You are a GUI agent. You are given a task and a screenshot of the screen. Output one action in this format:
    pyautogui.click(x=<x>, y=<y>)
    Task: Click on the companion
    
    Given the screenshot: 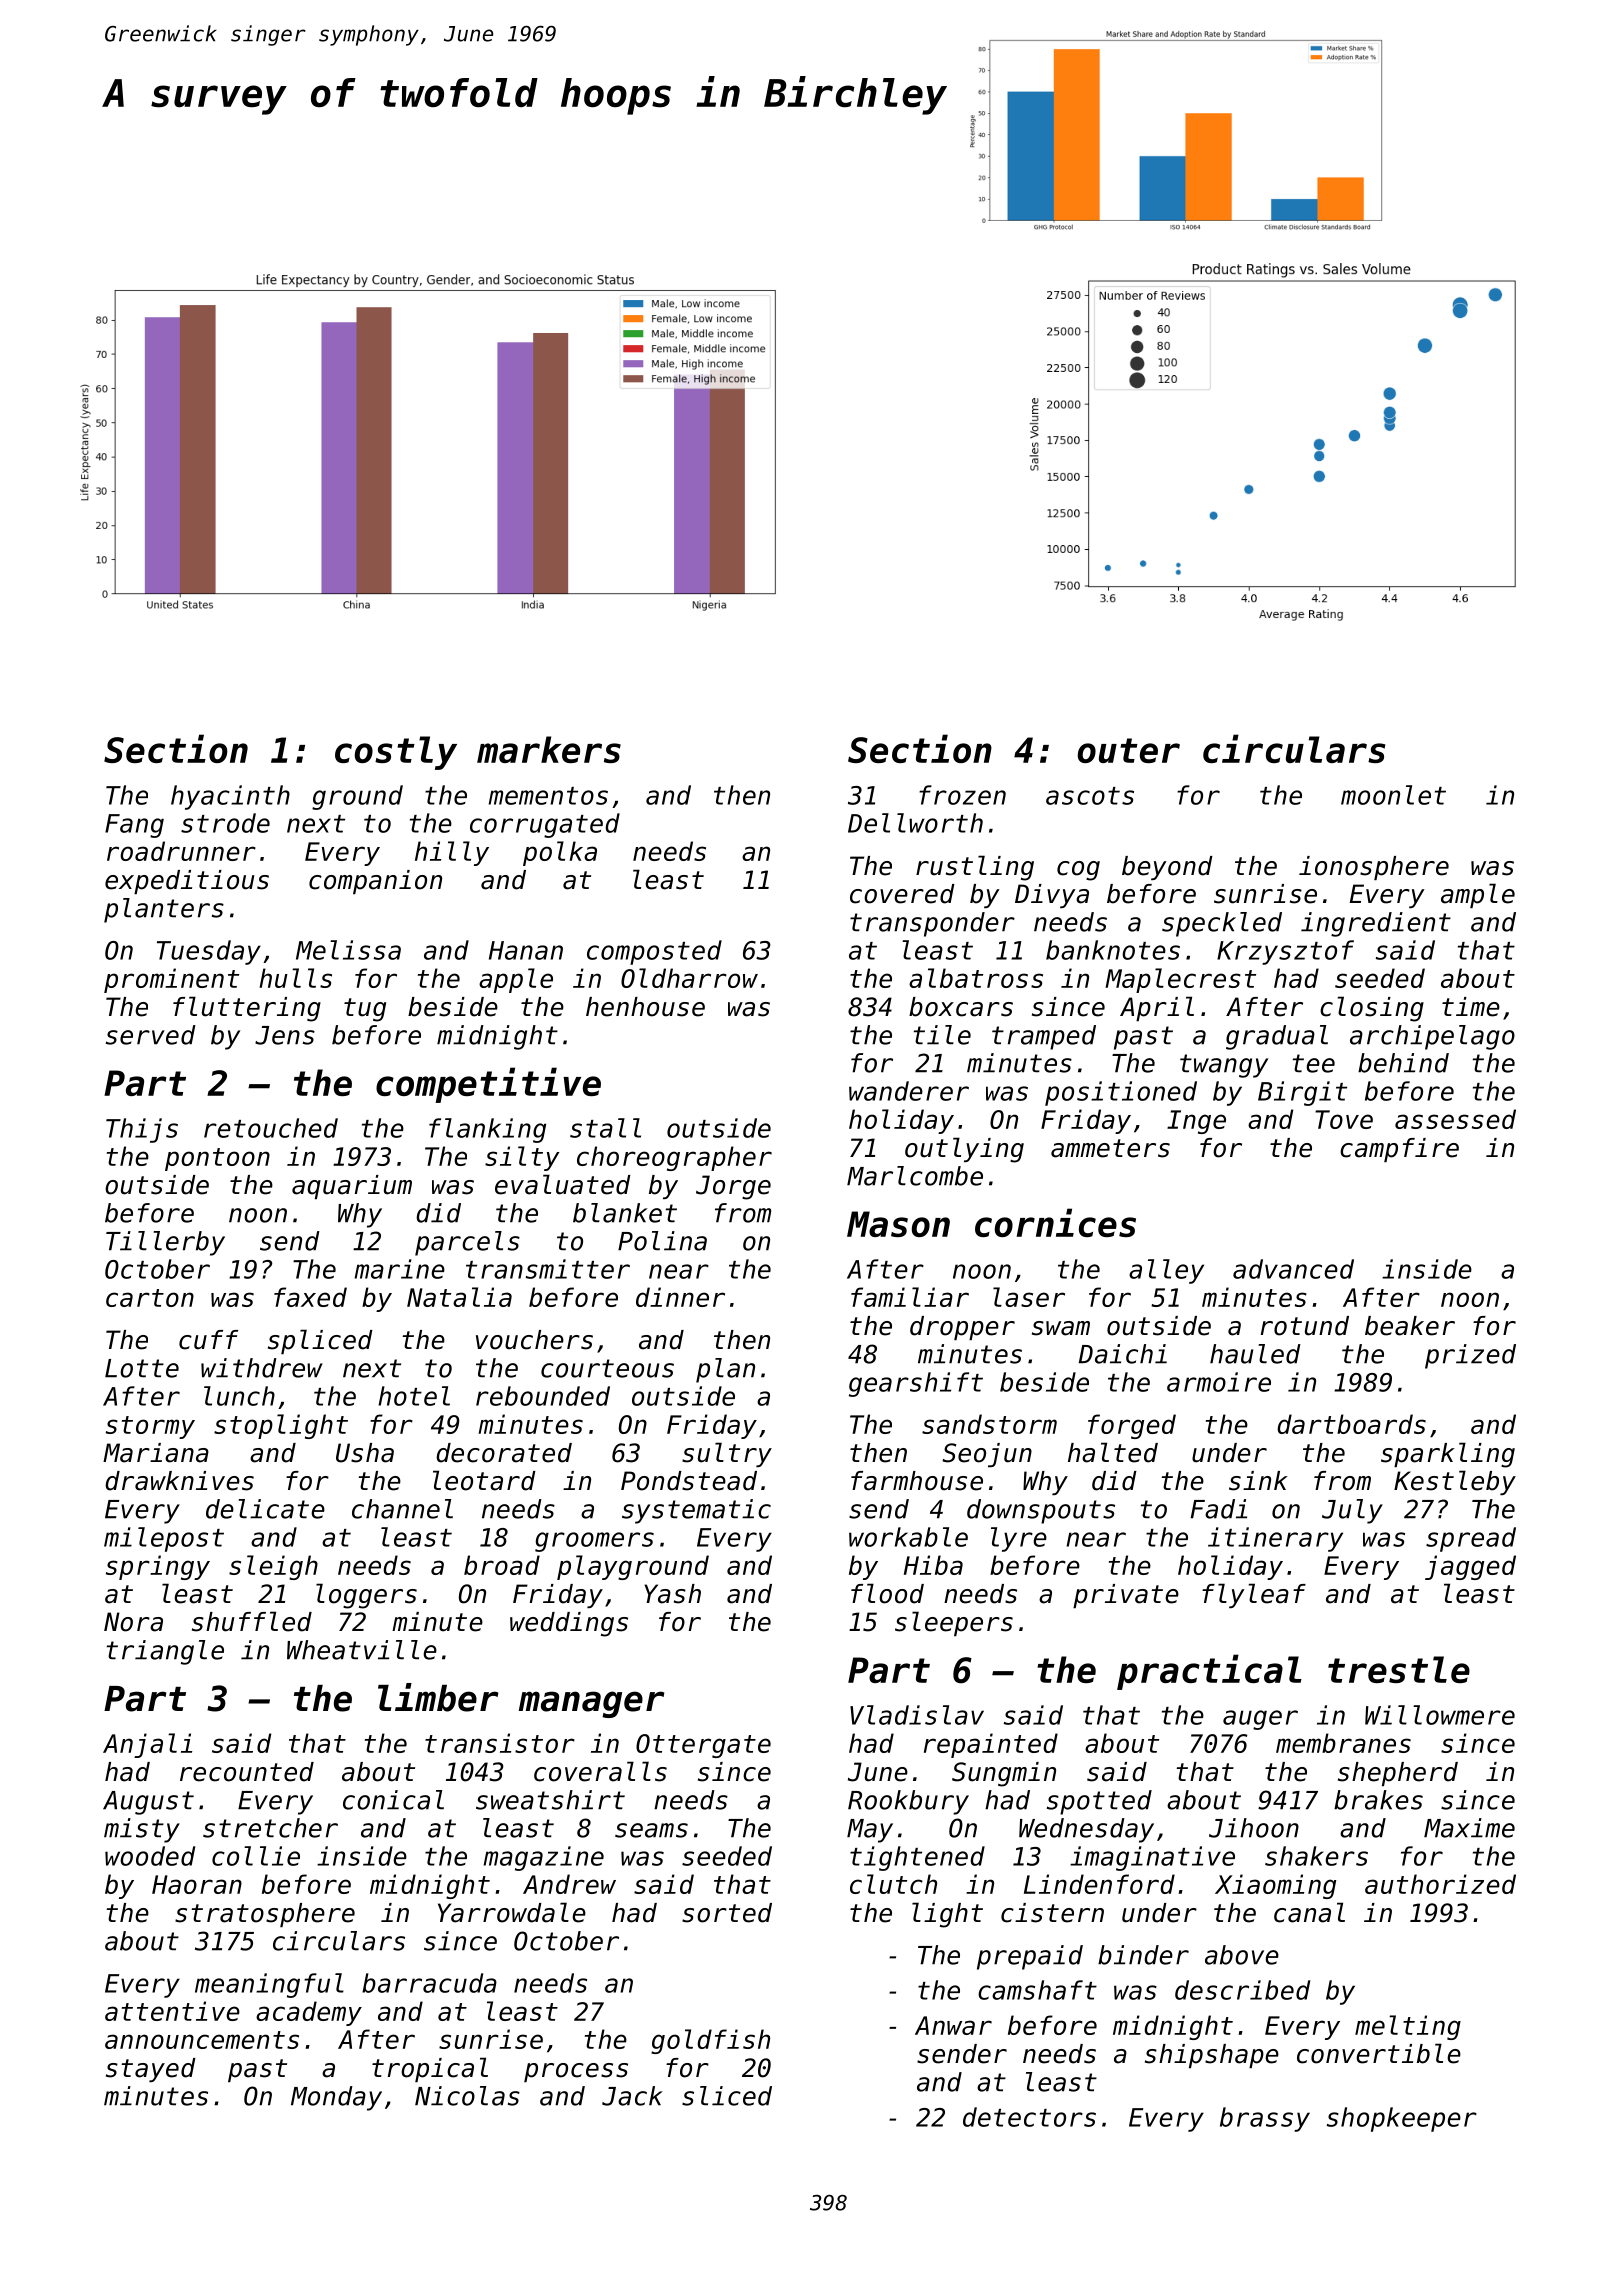 What is the action you would take?
    pyautogui.click(x=375, y=882)
